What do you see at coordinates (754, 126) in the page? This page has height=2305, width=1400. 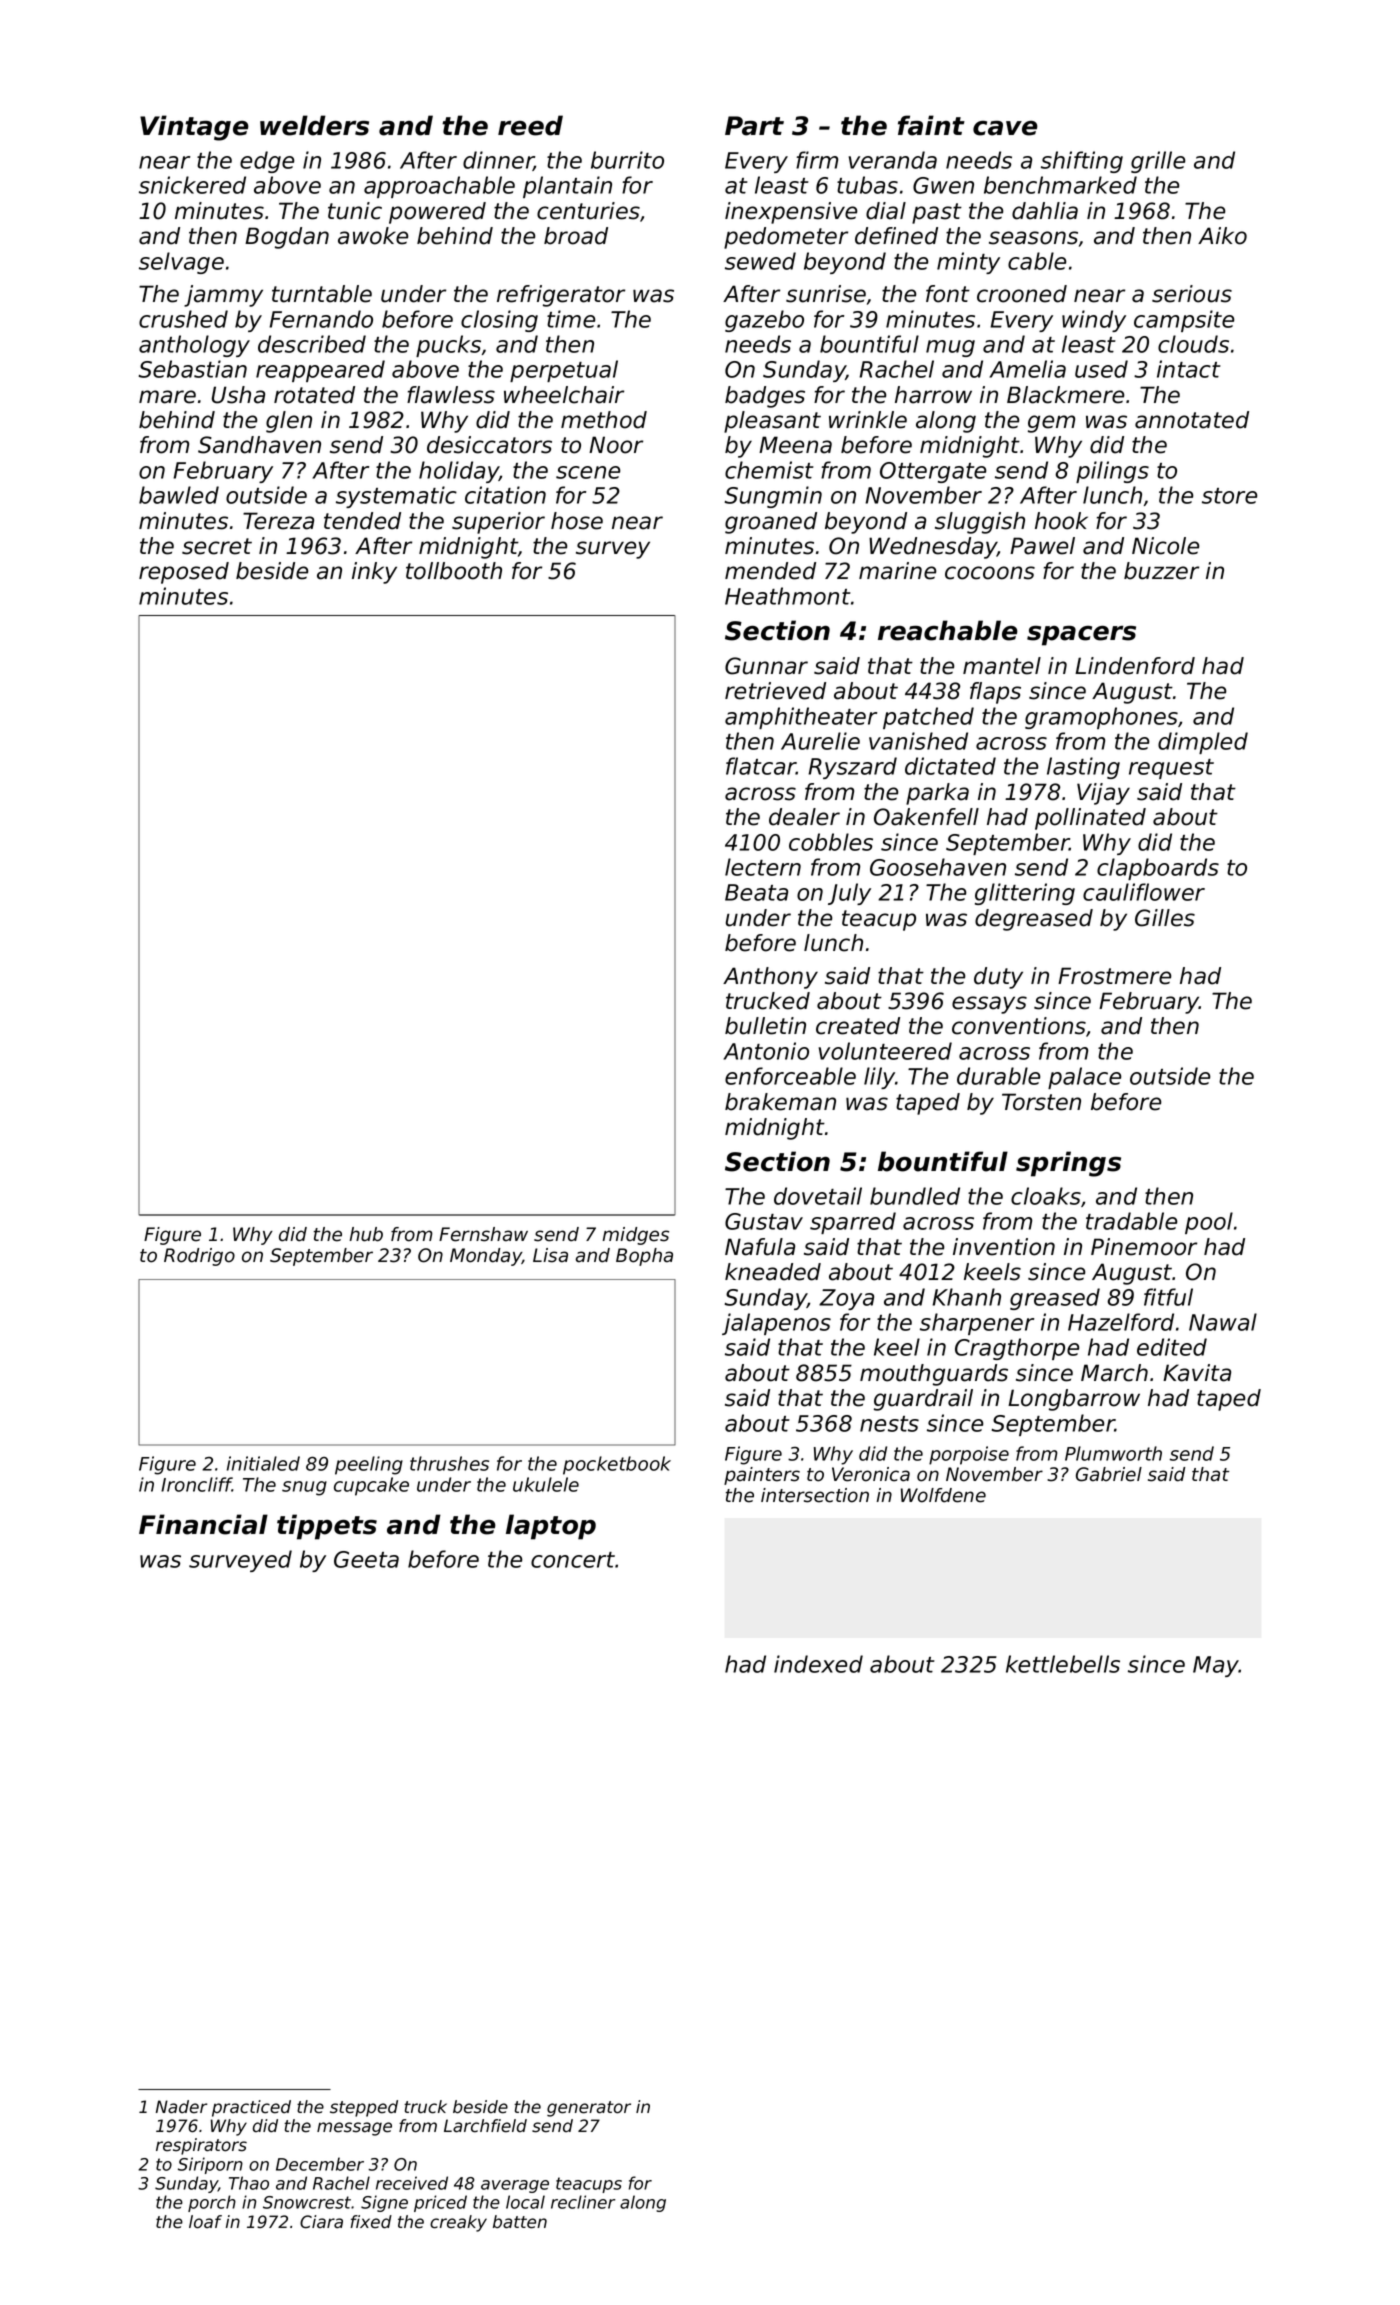 I see `Part` at bounding box center [754, 126].
